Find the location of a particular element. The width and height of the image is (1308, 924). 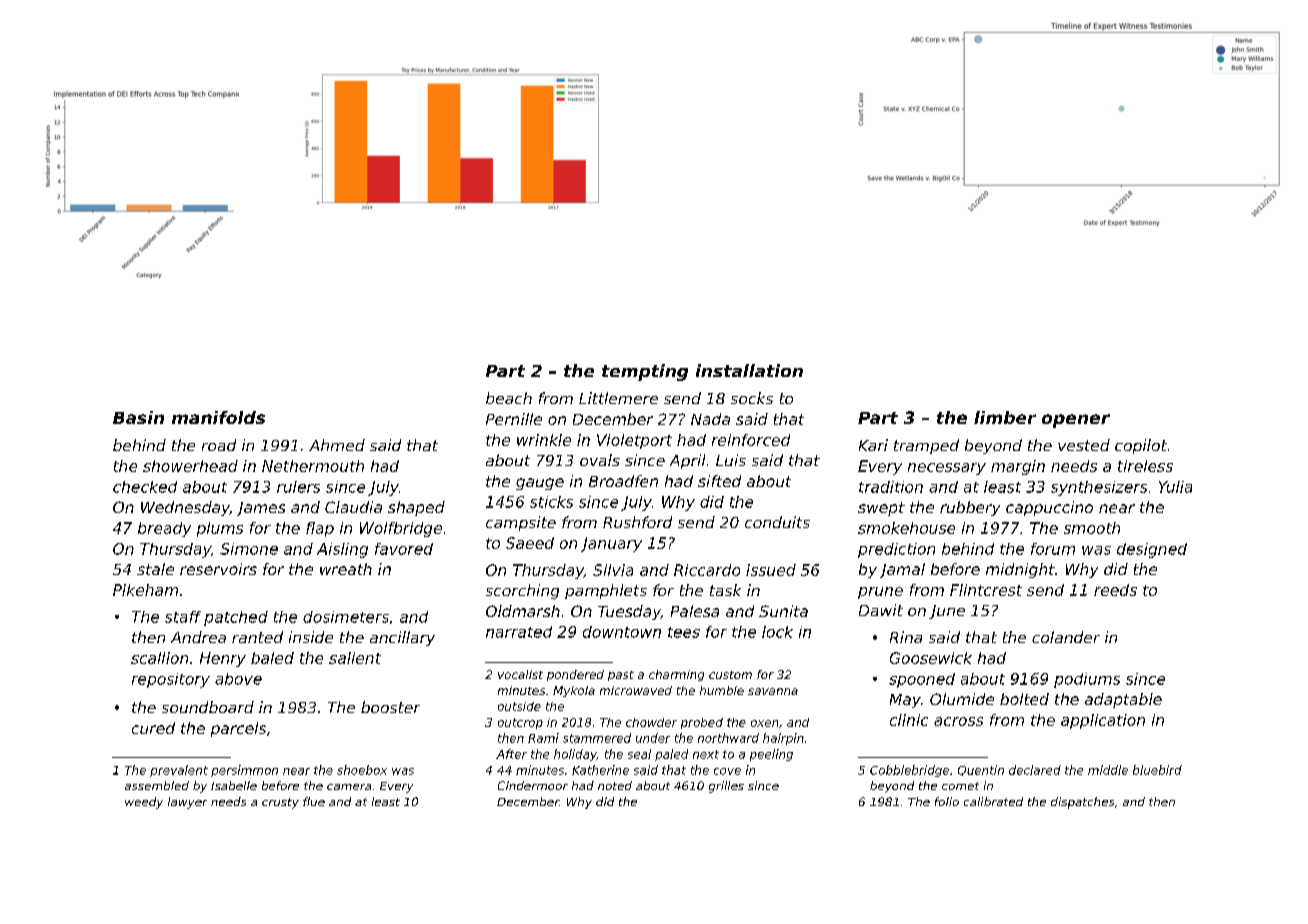

Nethermouth is located at coordinates (313, 466).
